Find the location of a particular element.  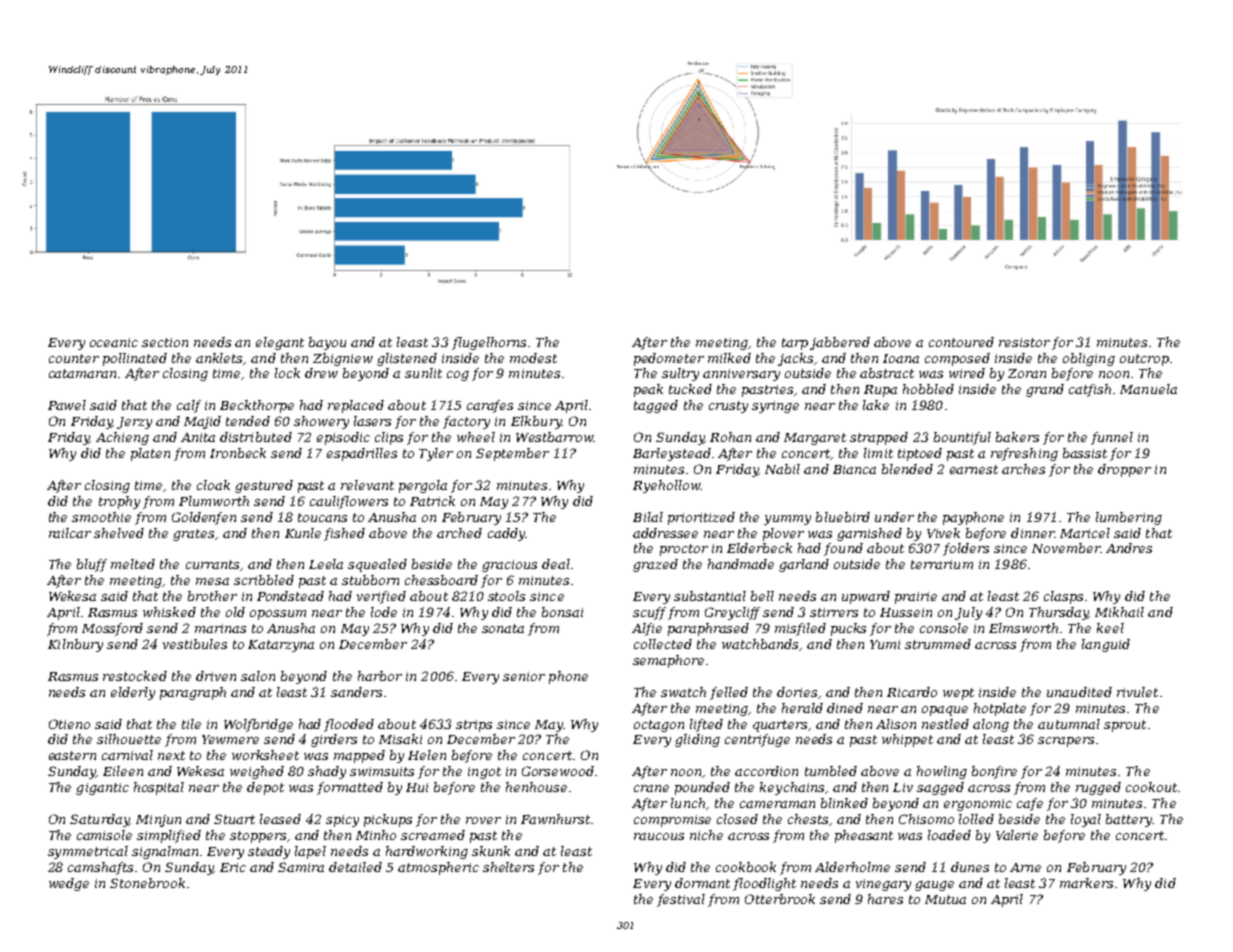

bakers is located at coordinates (1017, 437).
